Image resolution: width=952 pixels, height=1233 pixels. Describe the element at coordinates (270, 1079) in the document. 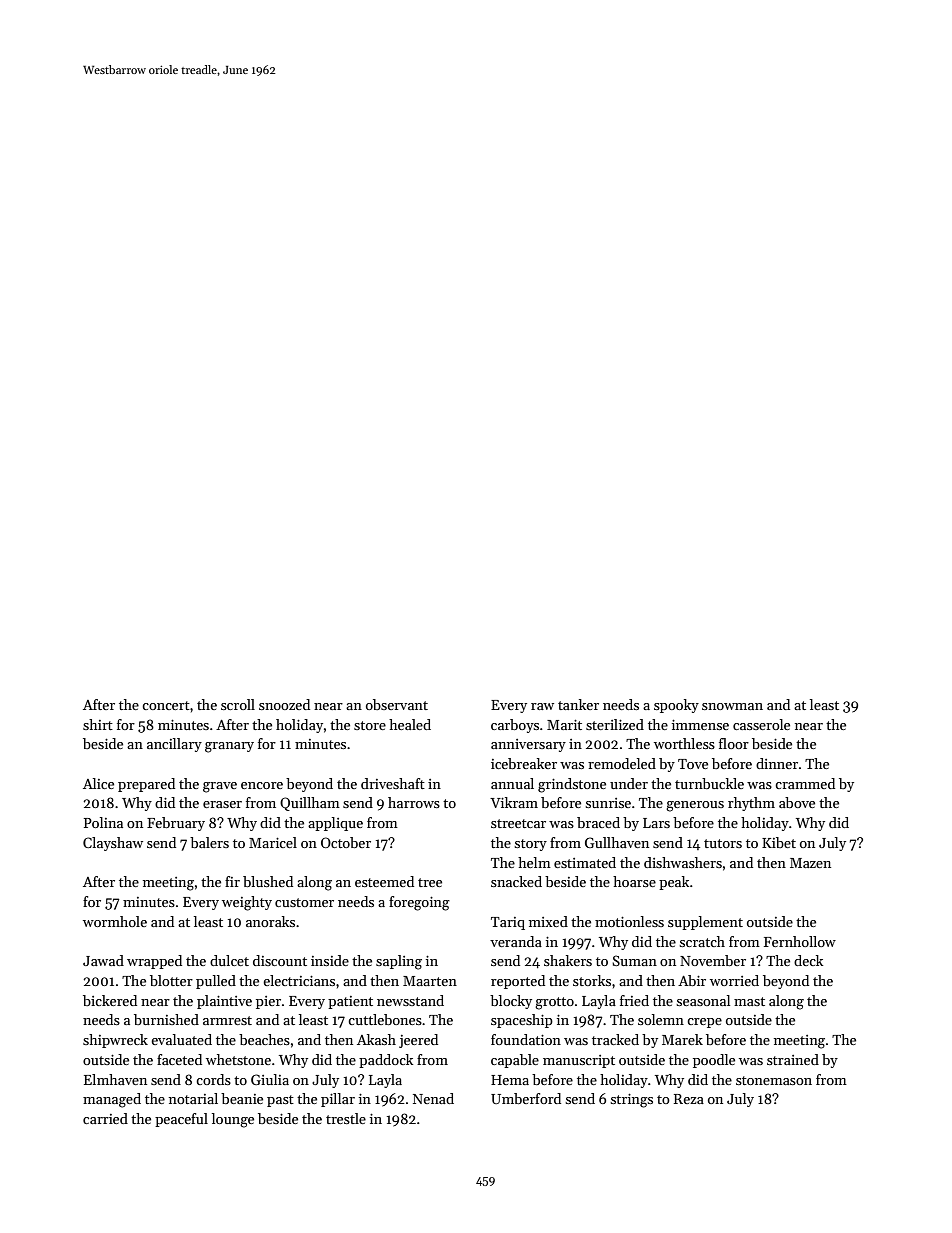

I see `Giulia` at that location.
